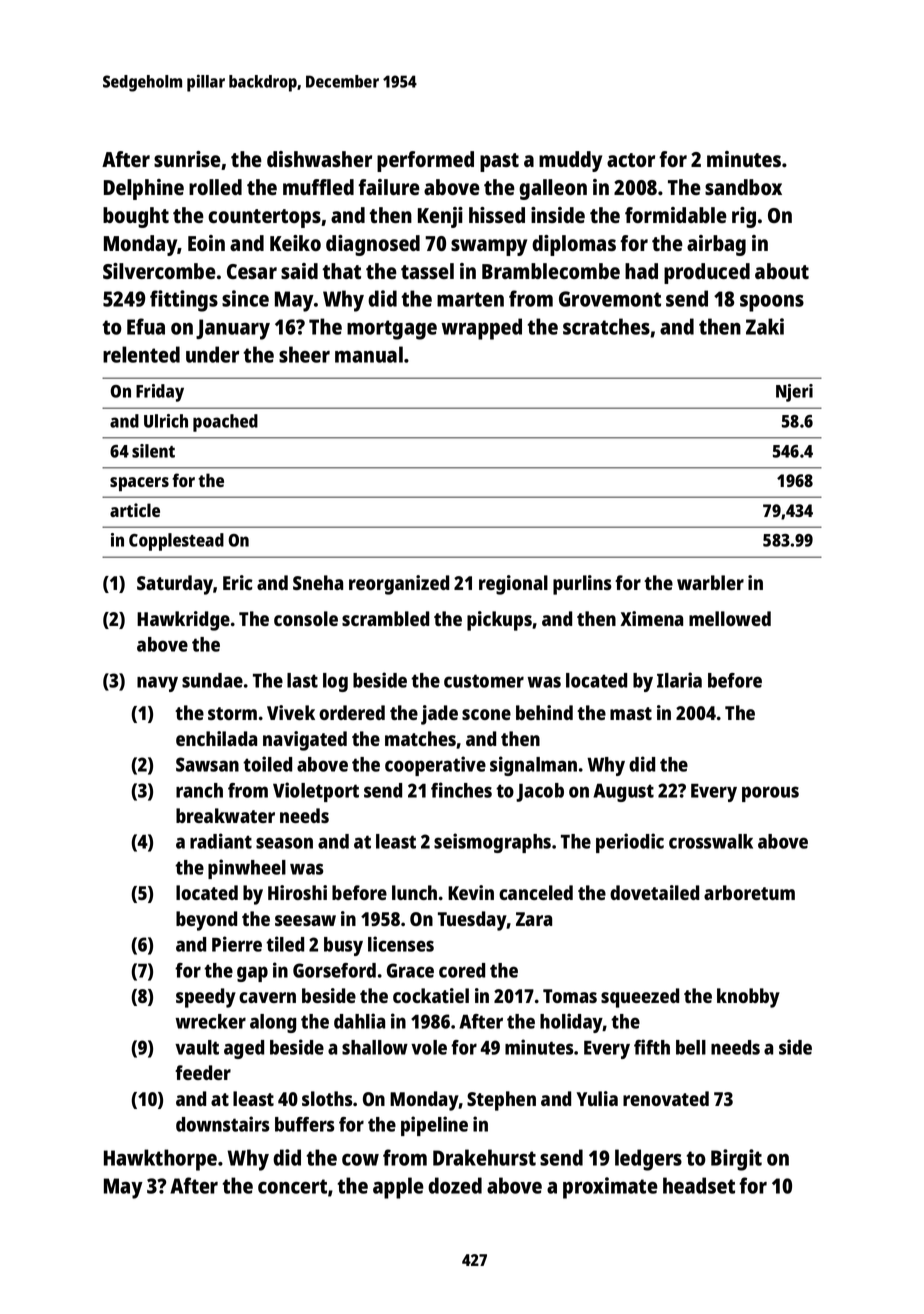  Describe the element at coordinates (327, 1098) in the document. I see `sloths` at that location.
